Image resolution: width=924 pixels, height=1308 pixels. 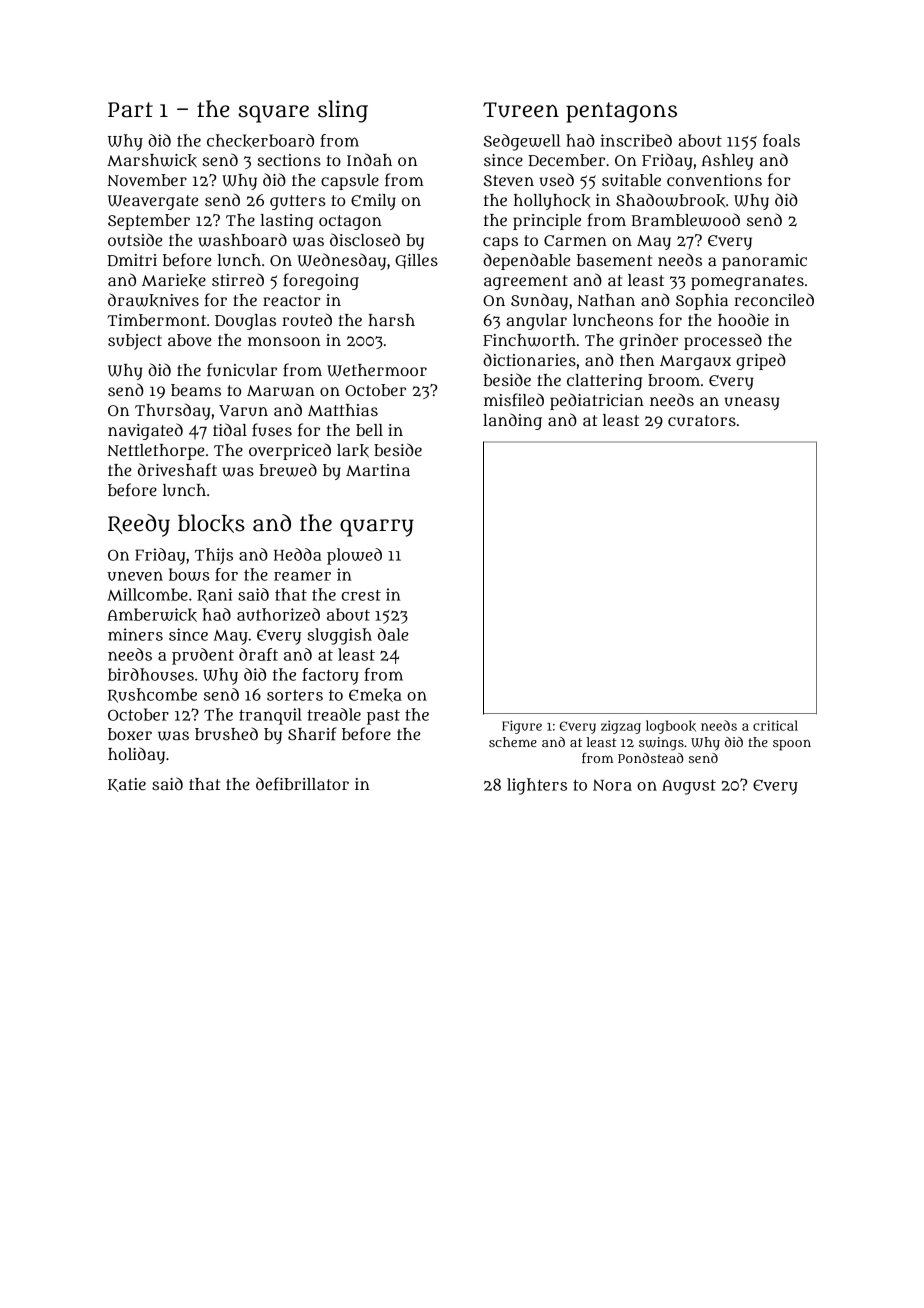 I want to click on curators, so click(x=702, y=420).
